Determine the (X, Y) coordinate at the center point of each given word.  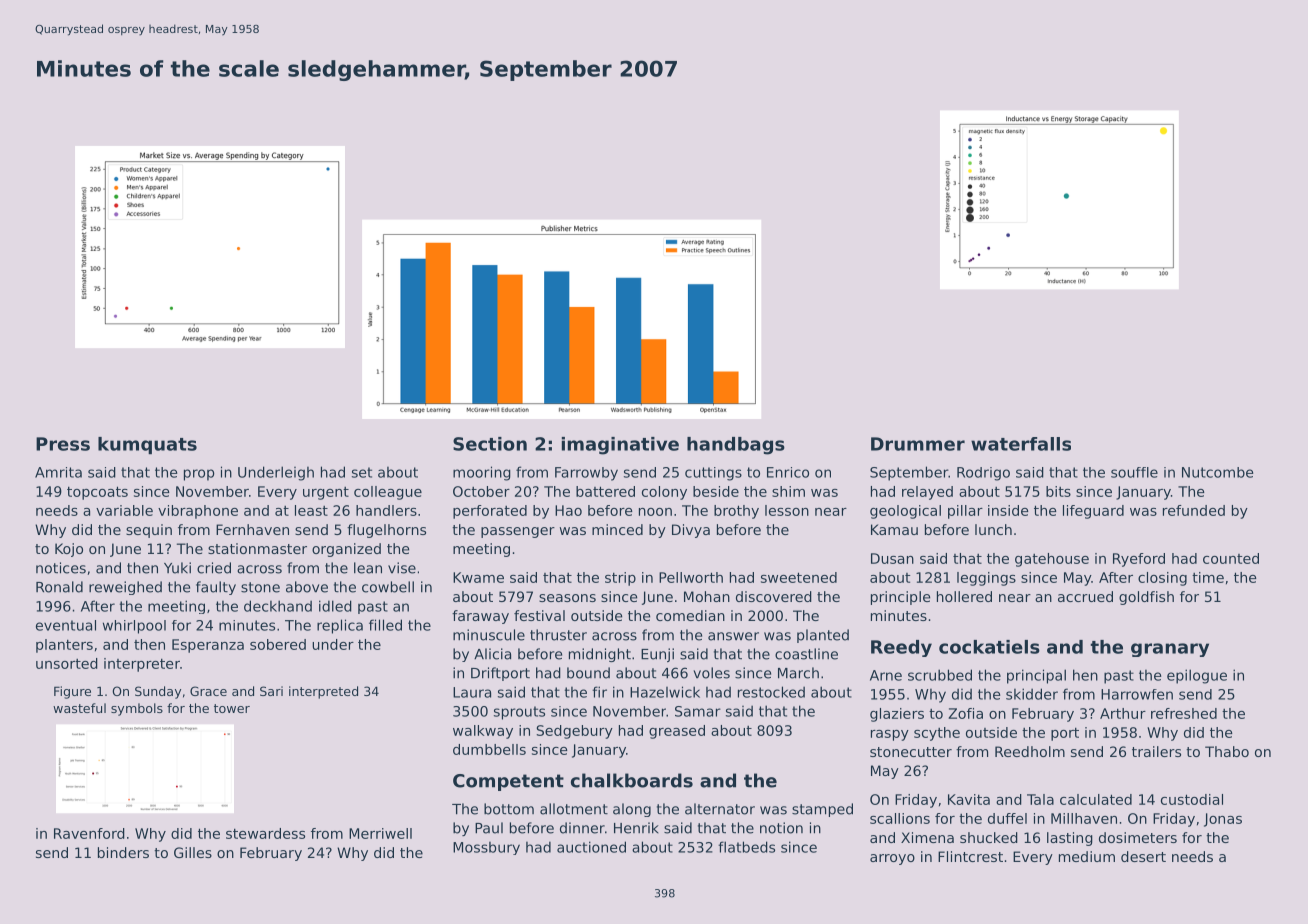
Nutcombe (1218, 472)
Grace (208, 691)
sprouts (519, 713)
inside (1008, 510)
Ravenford (89, 833)
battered (605, 491)
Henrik (636, 828)
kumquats (147, 445)
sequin (149, 531)
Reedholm (1030, 751)
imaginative (620, 446)
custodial (1192, 799)
